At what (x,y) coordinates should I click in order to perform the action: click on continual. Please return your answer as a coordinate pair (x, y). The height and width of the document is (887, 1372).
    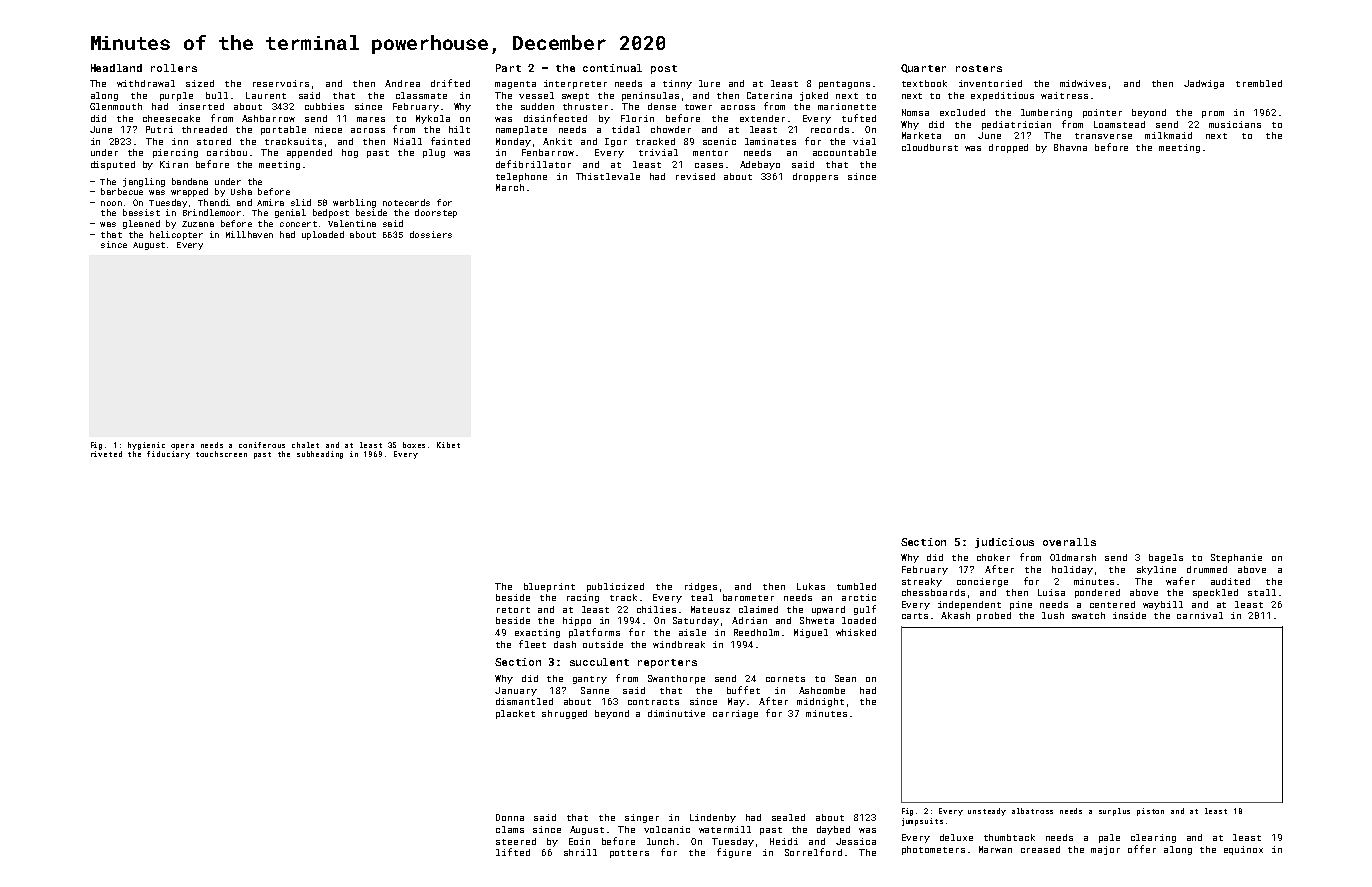
    Looking at the image, I should click on (612, 68).
